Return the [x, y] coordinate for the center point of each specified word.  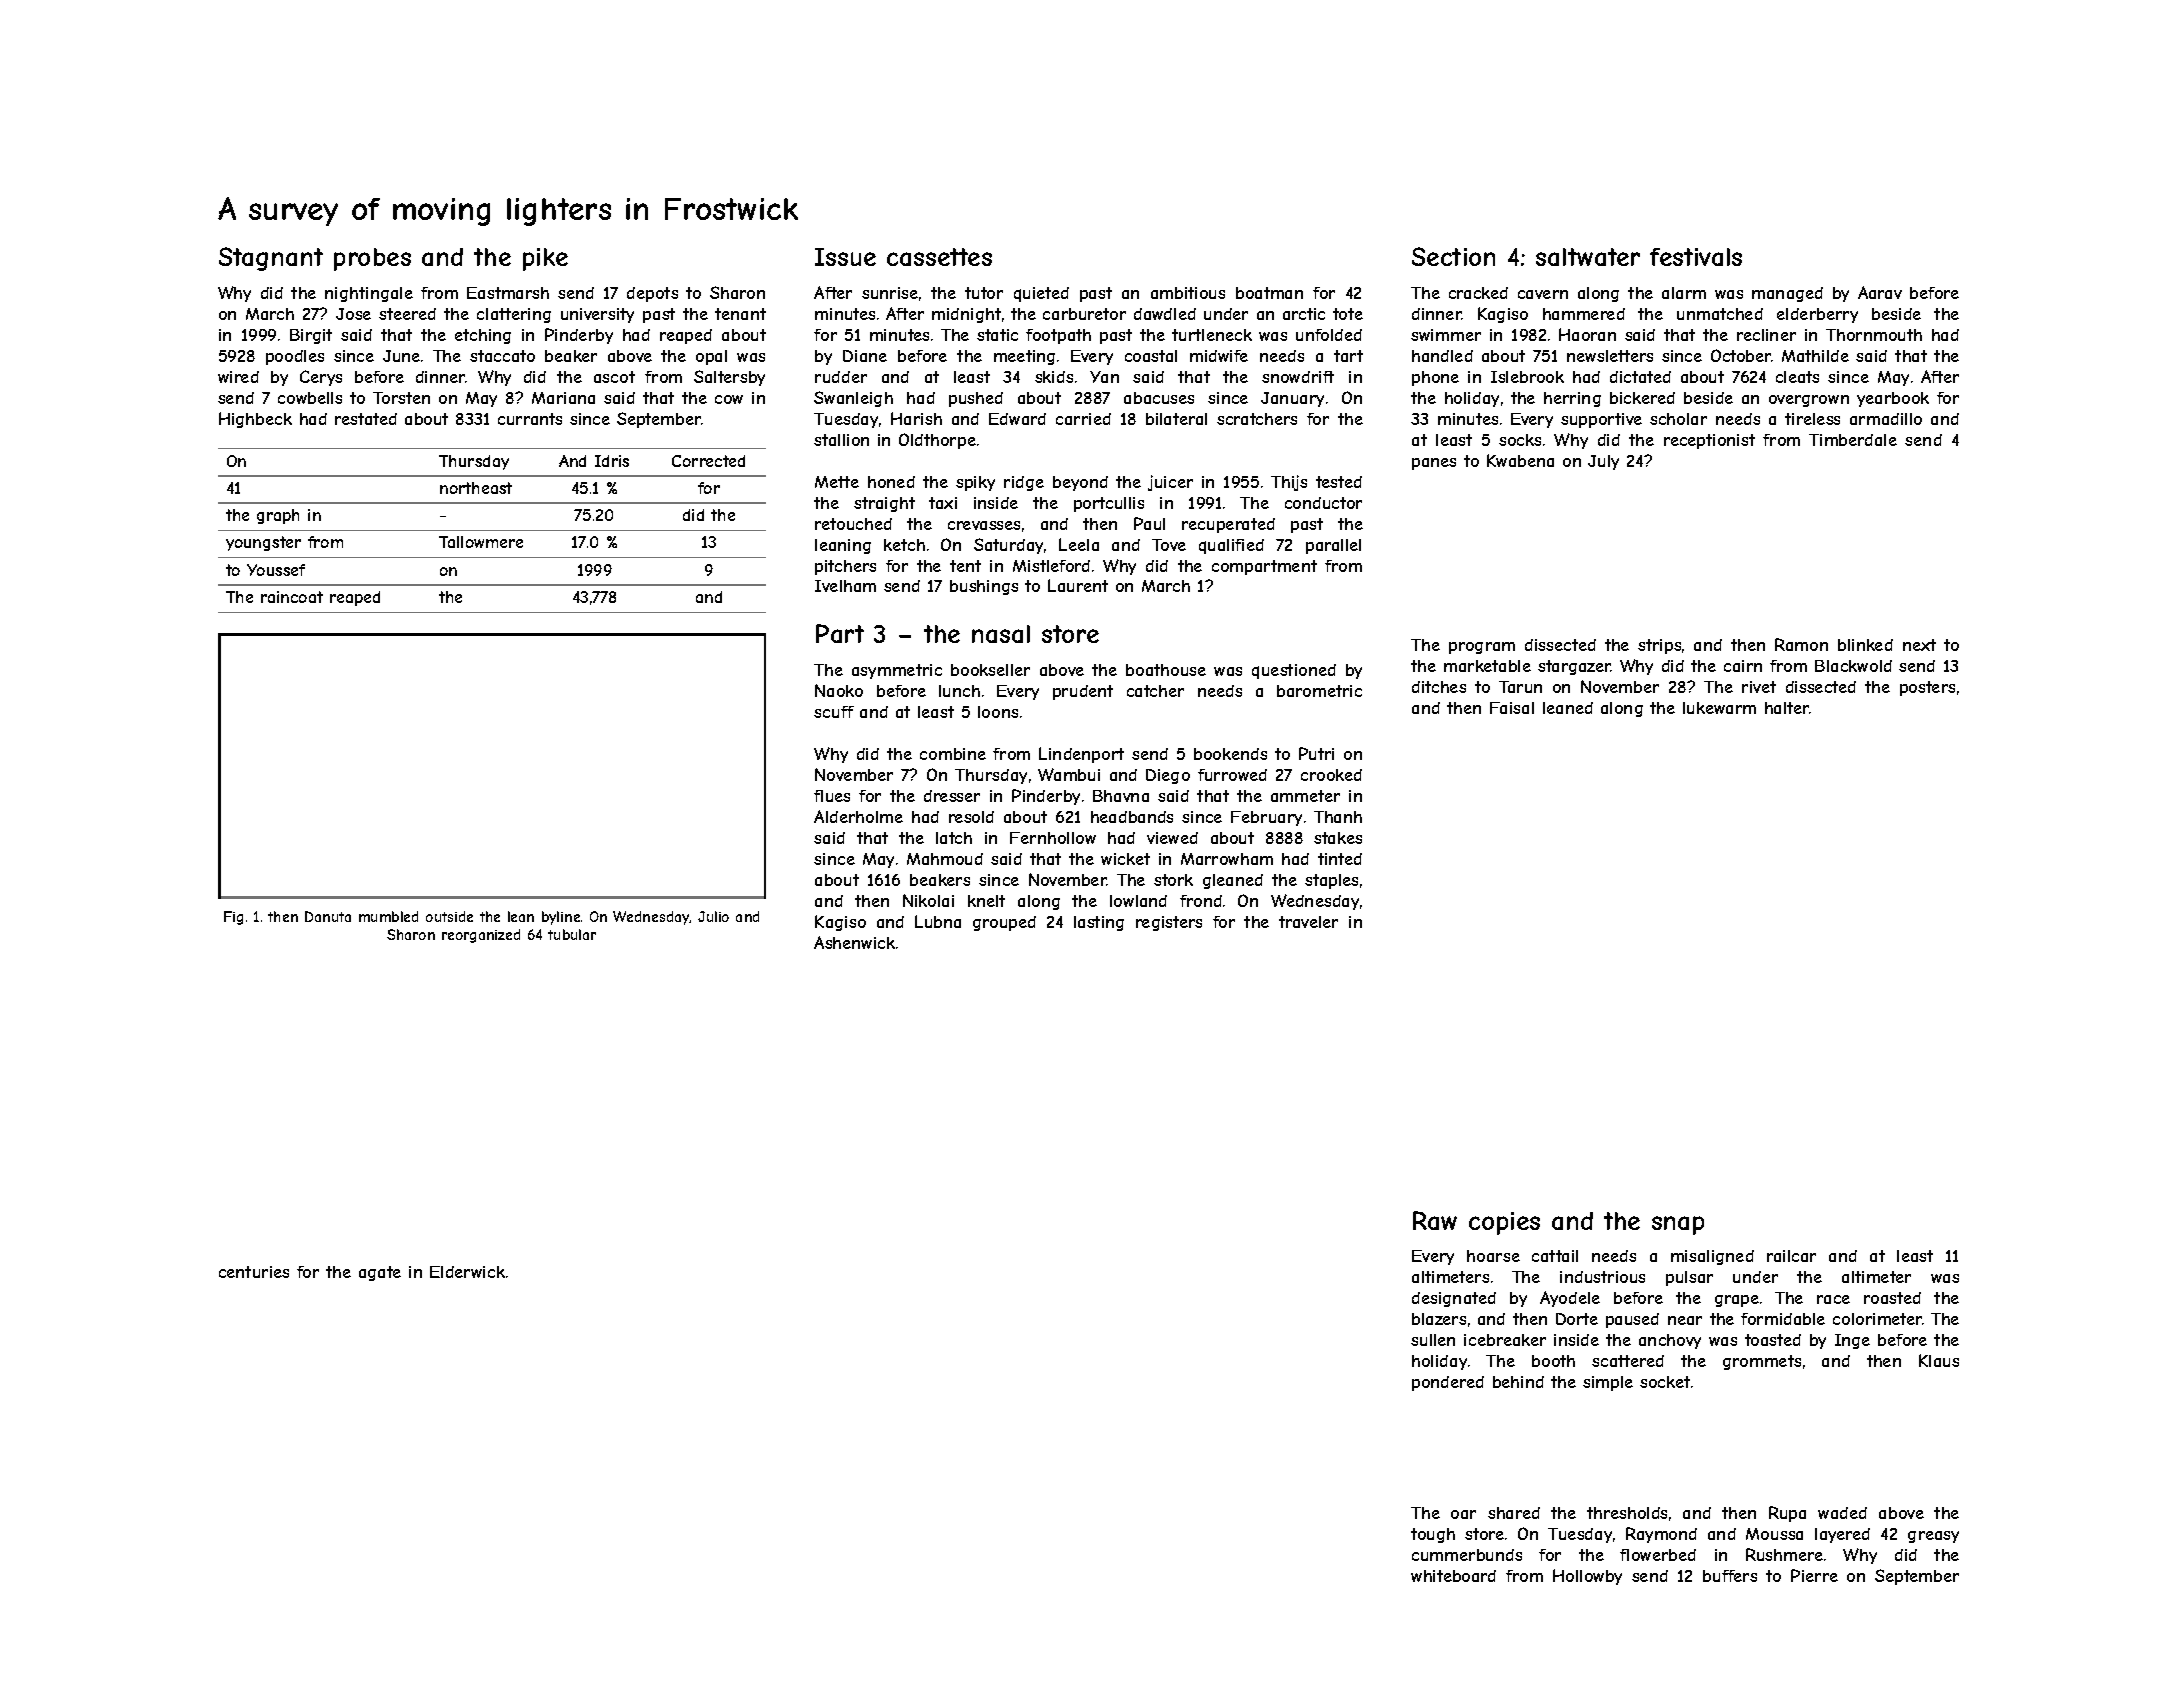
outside [449, 916]
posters [1927, 688]
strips [1659, 646]
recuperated [1228, 525]
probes [372, 259]
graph [278, 516]
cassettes [939, 257]
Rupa [1787, 1514]
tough [1433, 1535]
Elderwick [467, 1272]
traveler [1308, 922]
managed [1787, 294]
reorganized [481, 936]
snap [1678, 1225]
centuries [254, 1272]
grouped [1004, 923]
